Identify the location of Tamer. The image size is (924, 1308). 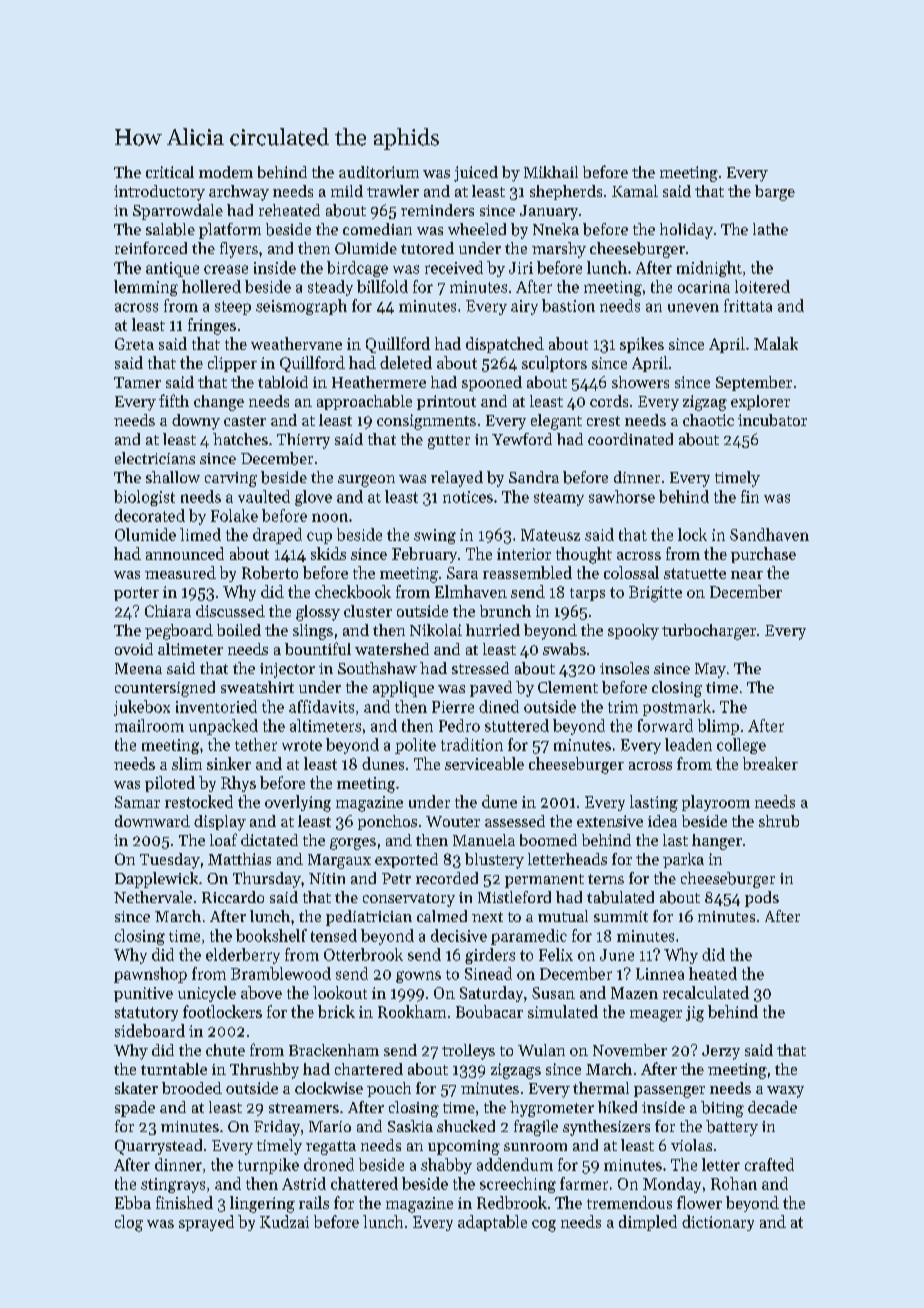
(137, 382).
